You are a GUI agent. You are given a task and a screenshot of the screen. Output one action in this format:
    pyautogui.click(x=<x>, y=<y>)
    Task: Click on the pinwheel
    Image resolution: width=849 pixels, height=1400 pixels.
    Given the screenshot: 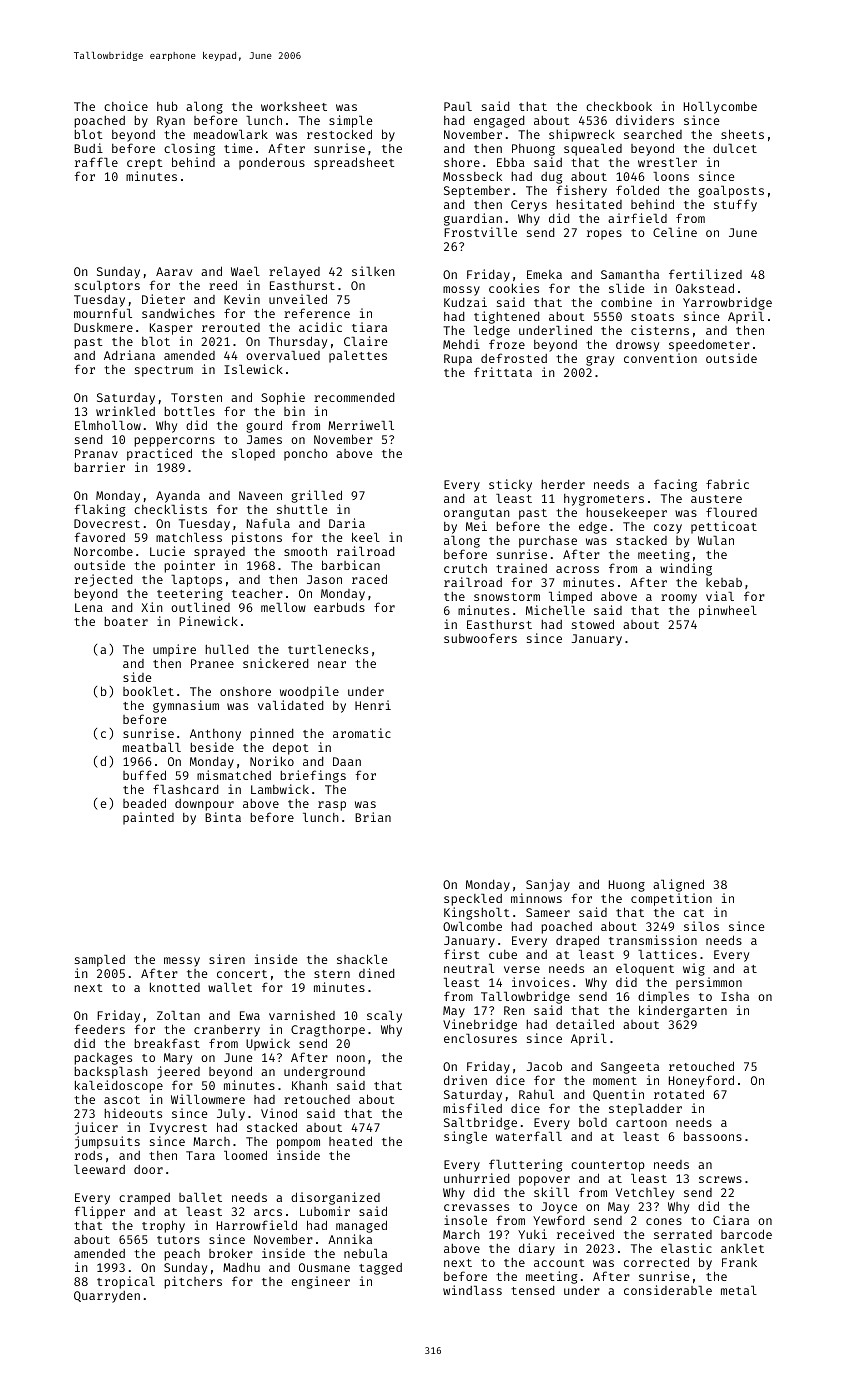 What is the action you would take?
    pyautogui.click(x=728, y=611)
